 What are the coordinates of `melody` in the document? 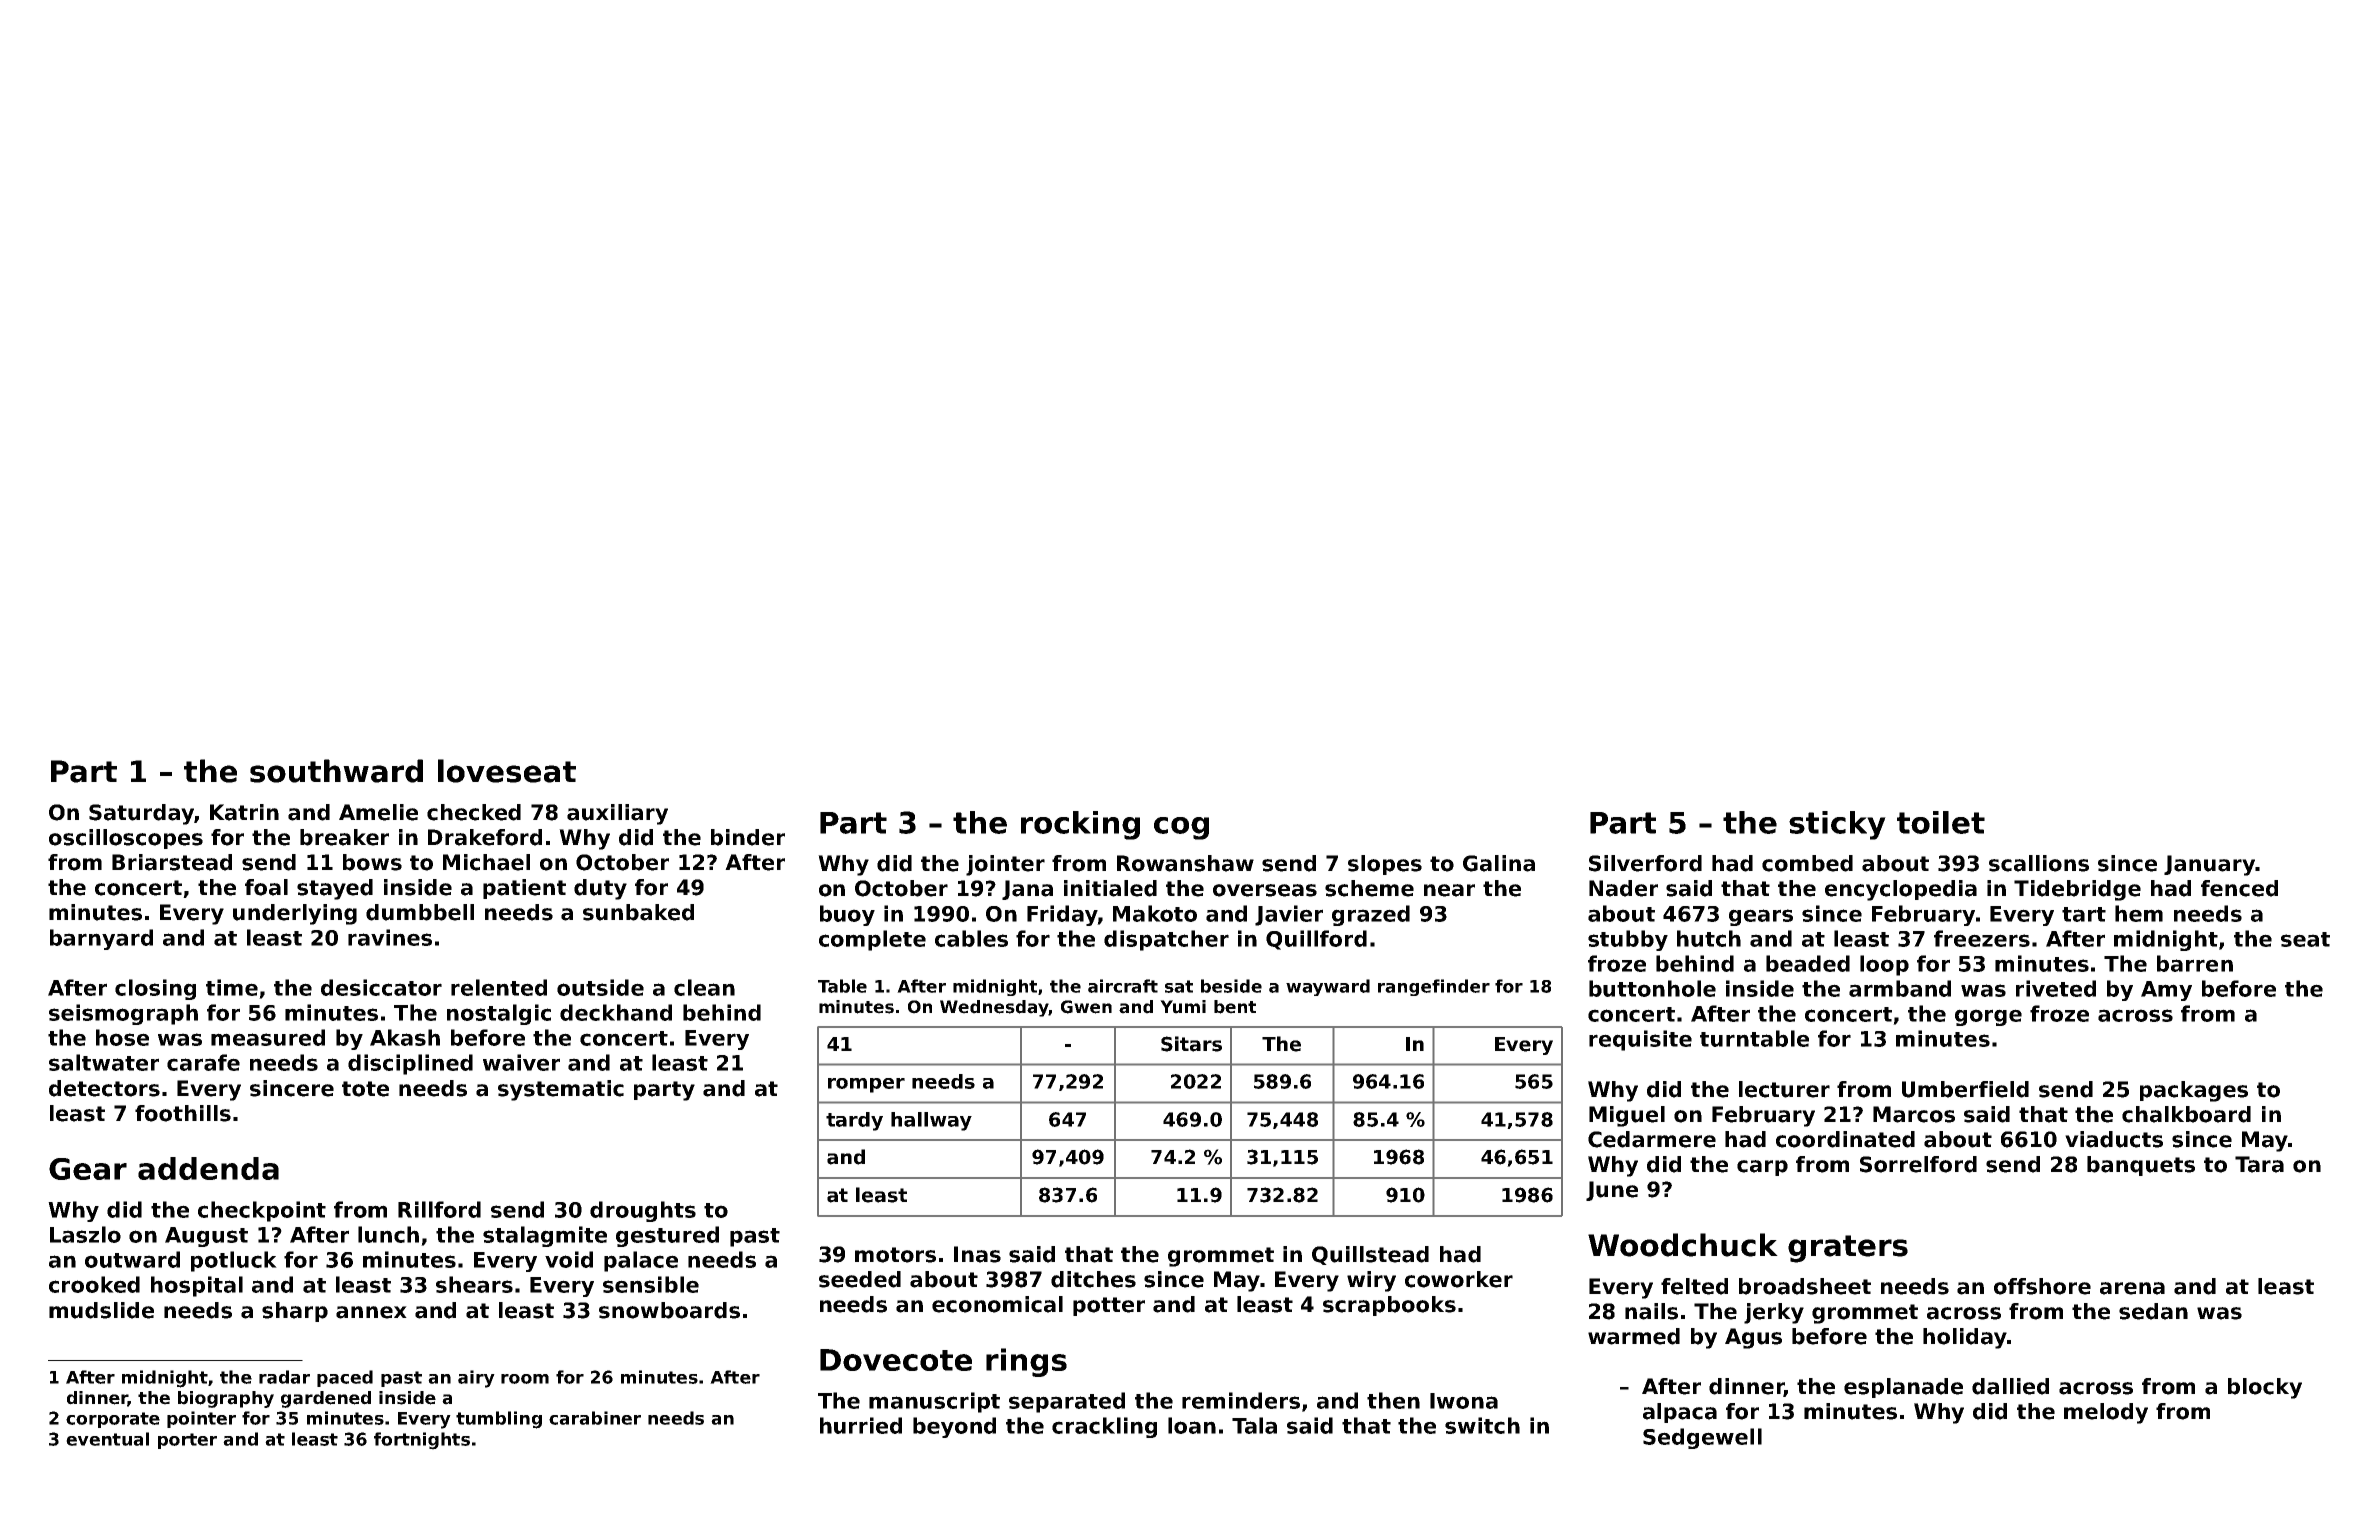 It's located at (2106, 1413).
